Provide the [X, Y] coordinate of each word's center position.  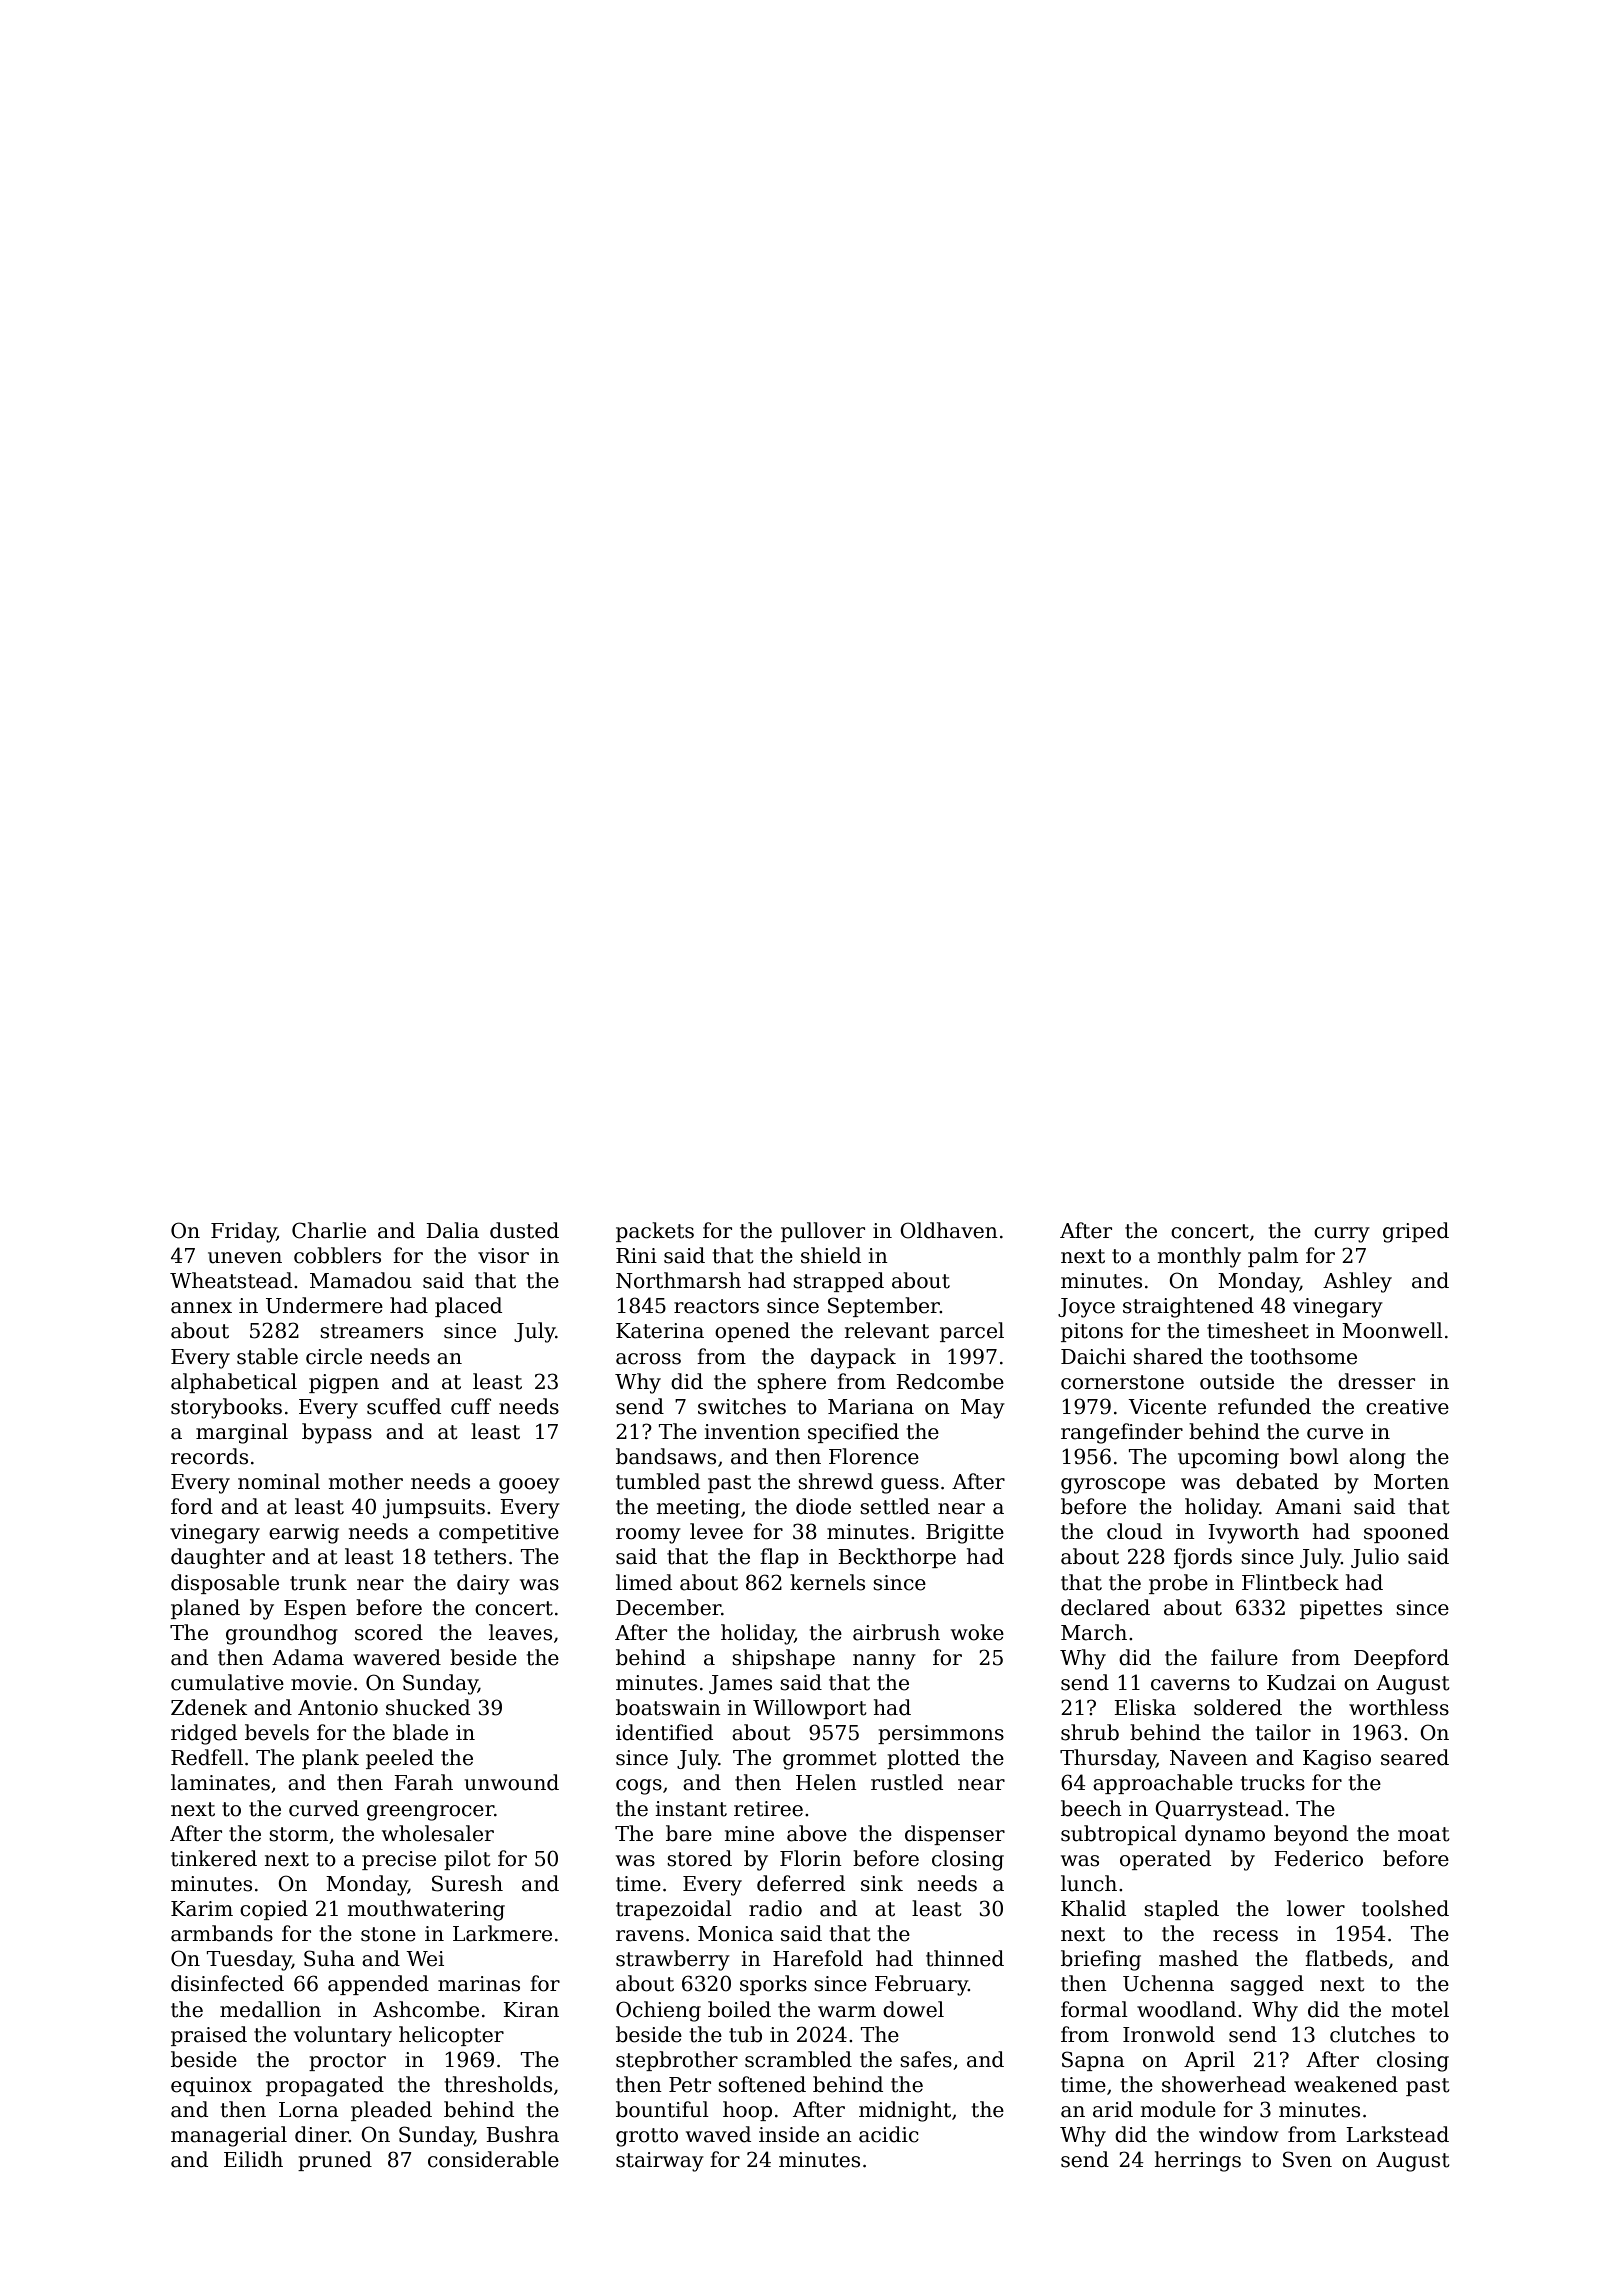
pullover [823, 1232]
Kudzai [1301, 1682]
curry [1342, 1235]
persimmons [941, 1734]
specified [853, 1433]
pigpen [344, 1384]
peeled [400, 1759]
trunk [318, 1582]
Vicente [1167, 1407]
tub [745, 2034]
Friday [244, 1232]
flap [779, 1558]
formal [1094, 2009]
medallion [270, 2009]
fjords [1203, 1558]
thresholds [498, 2084]
